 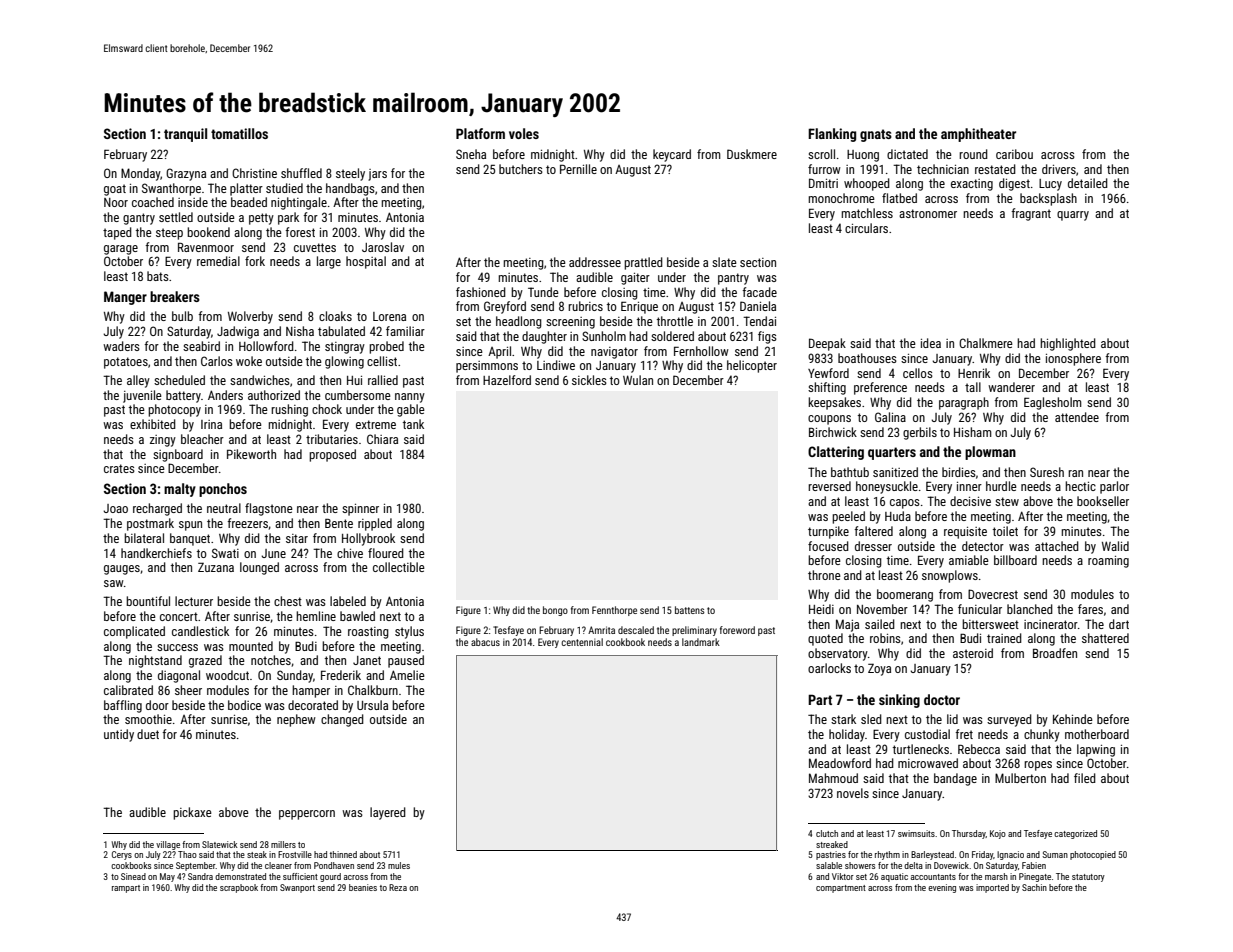 I want to click on voles, so click(x=524, y=133).
